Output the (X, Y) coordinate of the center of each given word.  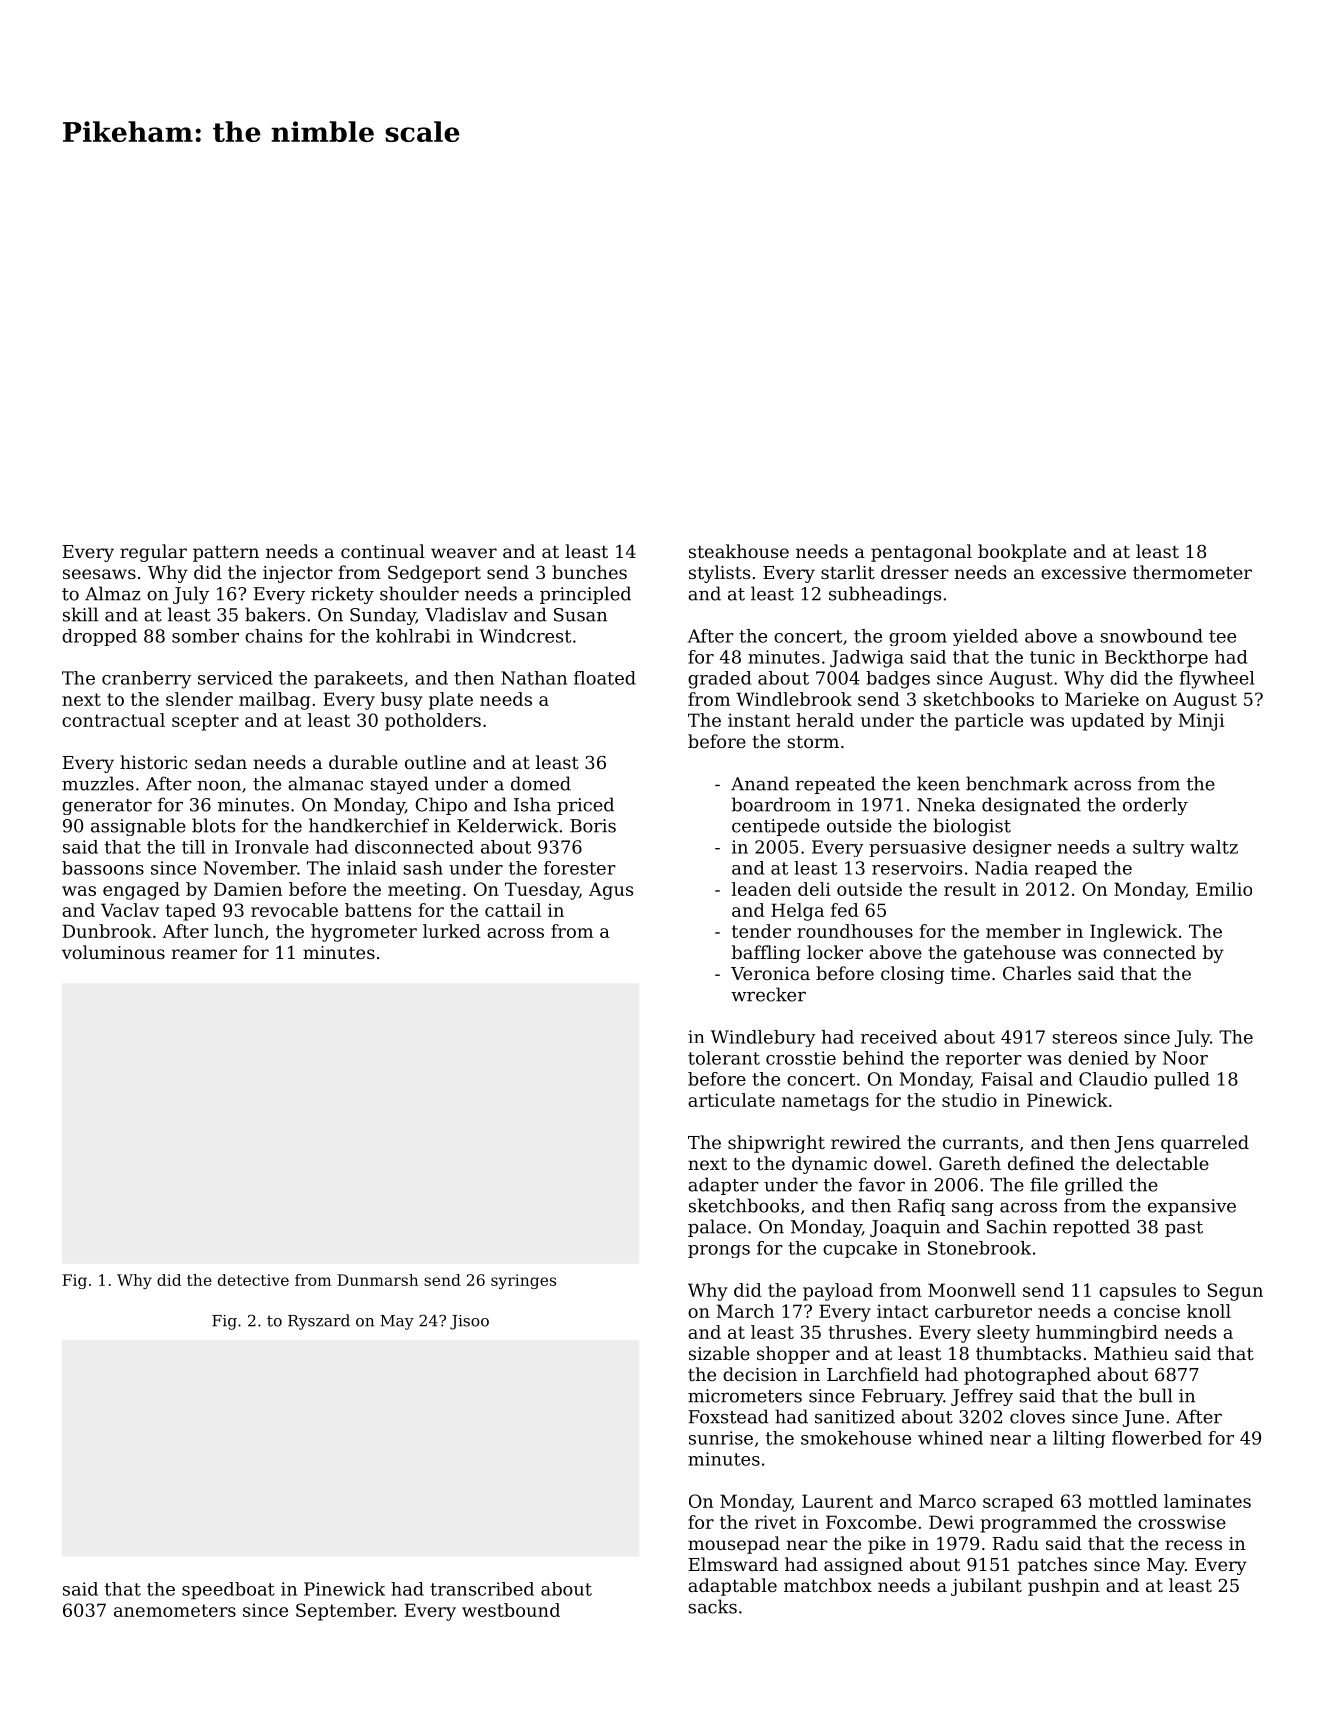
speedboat (228, 1590)
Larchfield (873, 1374)
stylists (719, 574)
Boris (593, 826)
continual (383, 551)
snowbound (1151, 636)
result (970, 889)
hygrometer (364, 933)
